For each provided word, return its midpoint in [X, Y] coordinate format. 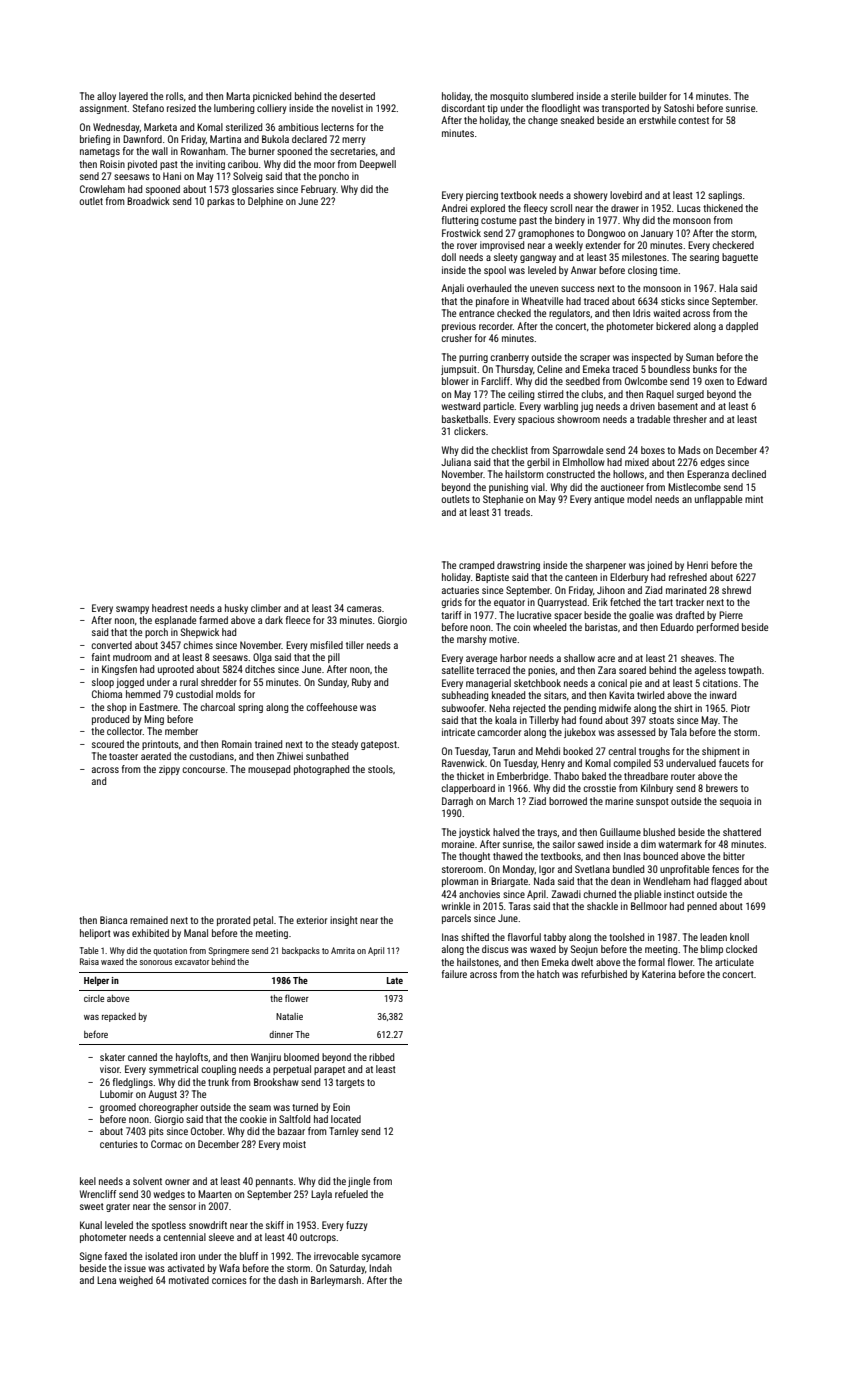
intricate [458, 732]
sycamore [381, 1258]
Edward [752, 381]
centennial [184, 1237]
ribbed [381, 1057]
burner [262, 151]
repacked [119, 1017]
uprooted [176, 670]
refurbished [604, 974]
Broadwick [148, 201]
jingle [359, 1182]
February [318, 190]
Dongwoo [606, 234]
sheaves [697, 658]
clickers [470, 431]
